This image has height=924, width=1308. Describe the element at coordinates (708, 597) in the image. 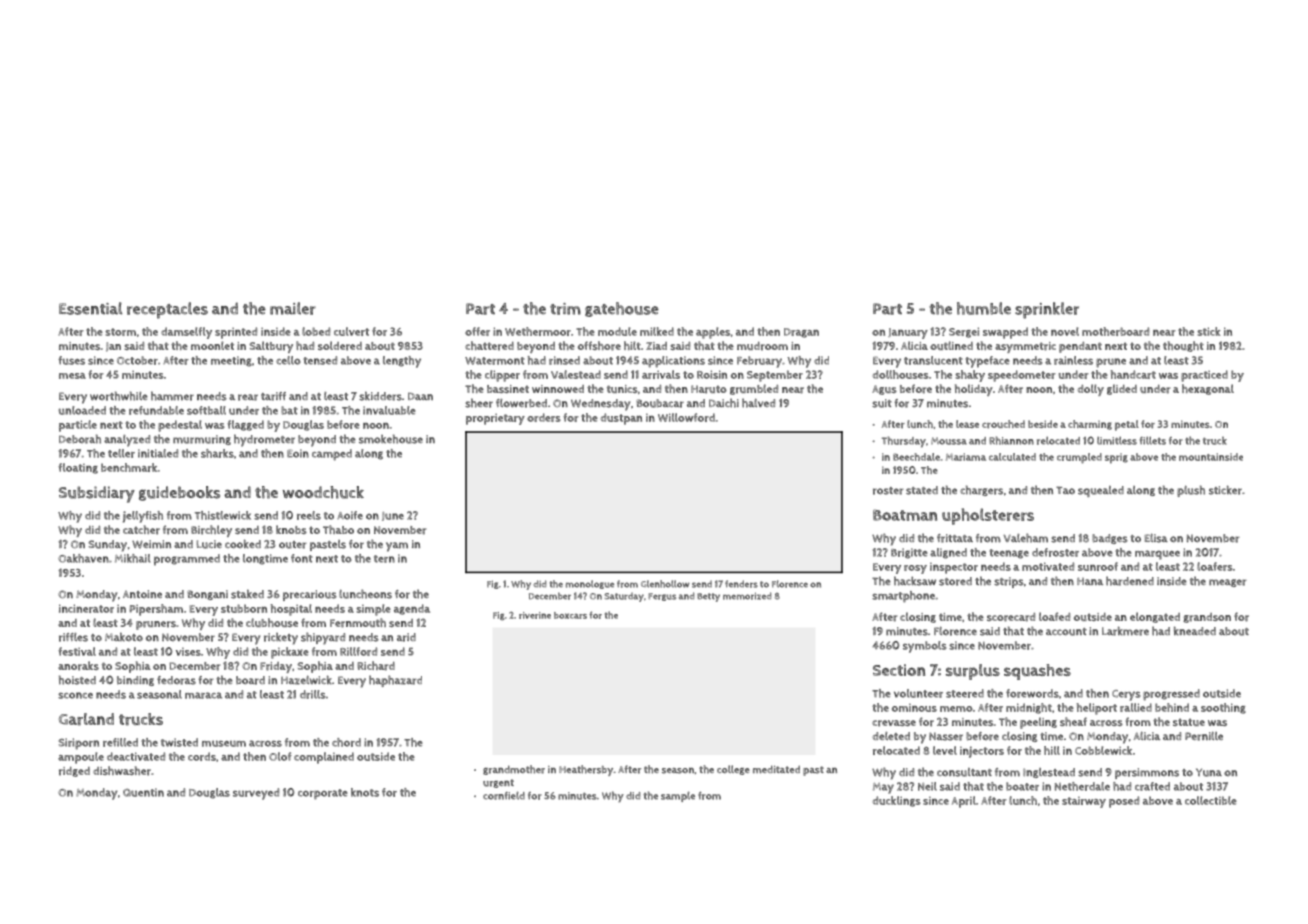

I see `Betty` at that location.
